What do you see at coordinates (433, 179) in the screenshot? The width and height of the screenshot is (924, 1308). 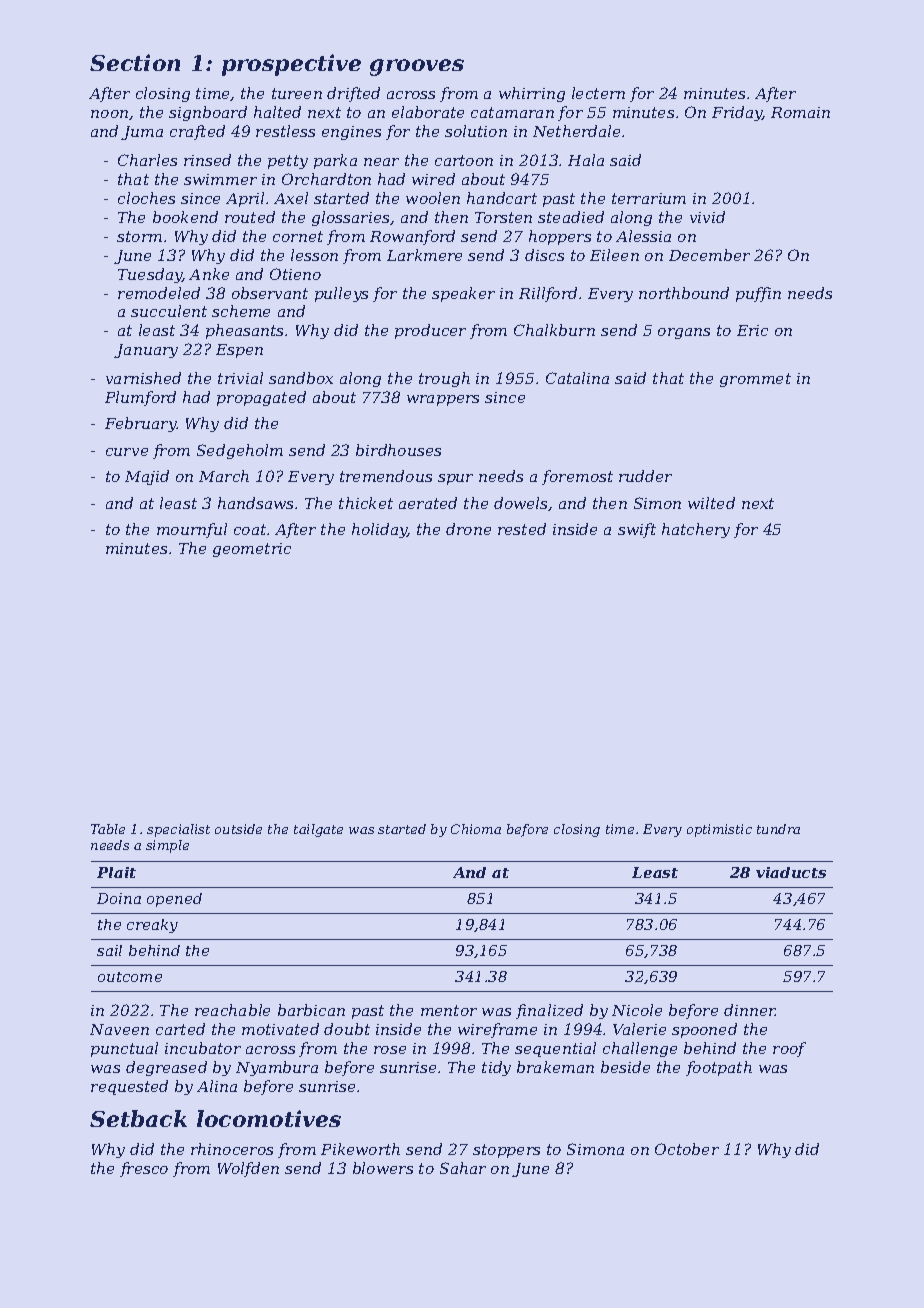 I see `wired` at bounding box center [433, 179].
